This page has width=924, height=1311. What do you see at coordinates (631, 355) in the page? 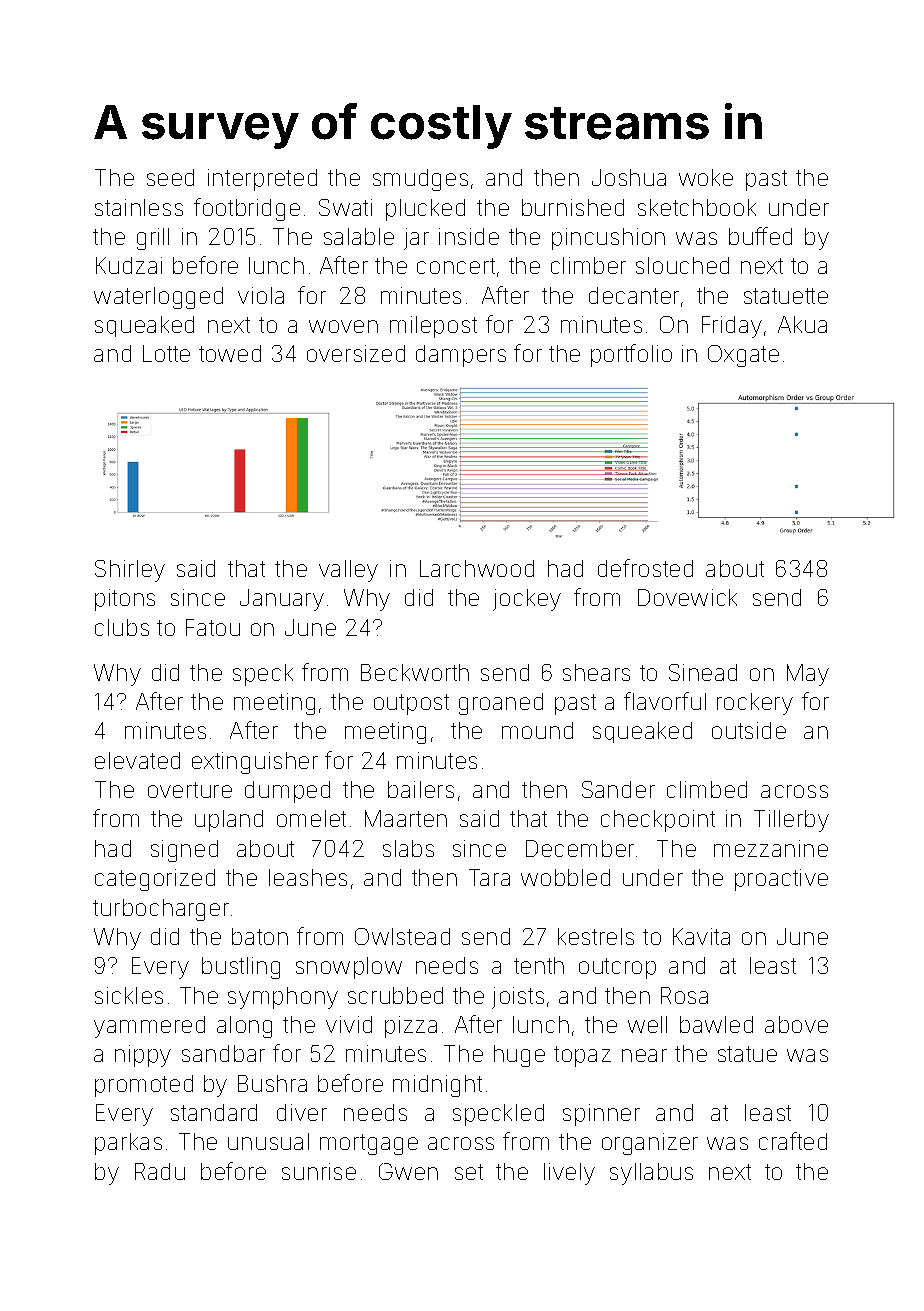
I see `portfolio` at bounding box center [631, 355].
